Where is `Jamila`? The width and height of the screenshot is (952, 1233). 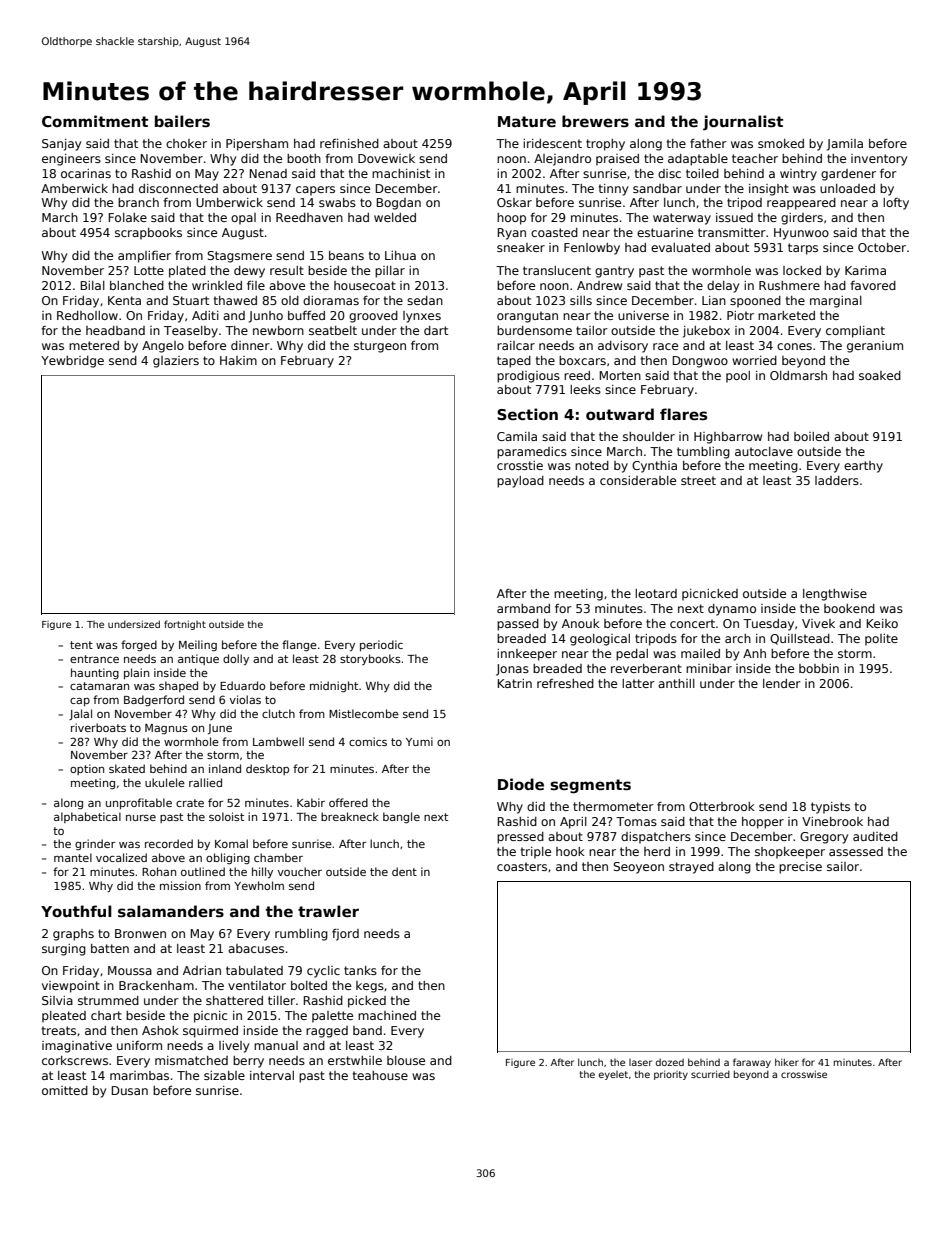 Jamila is located at coordinates (845, 145).
